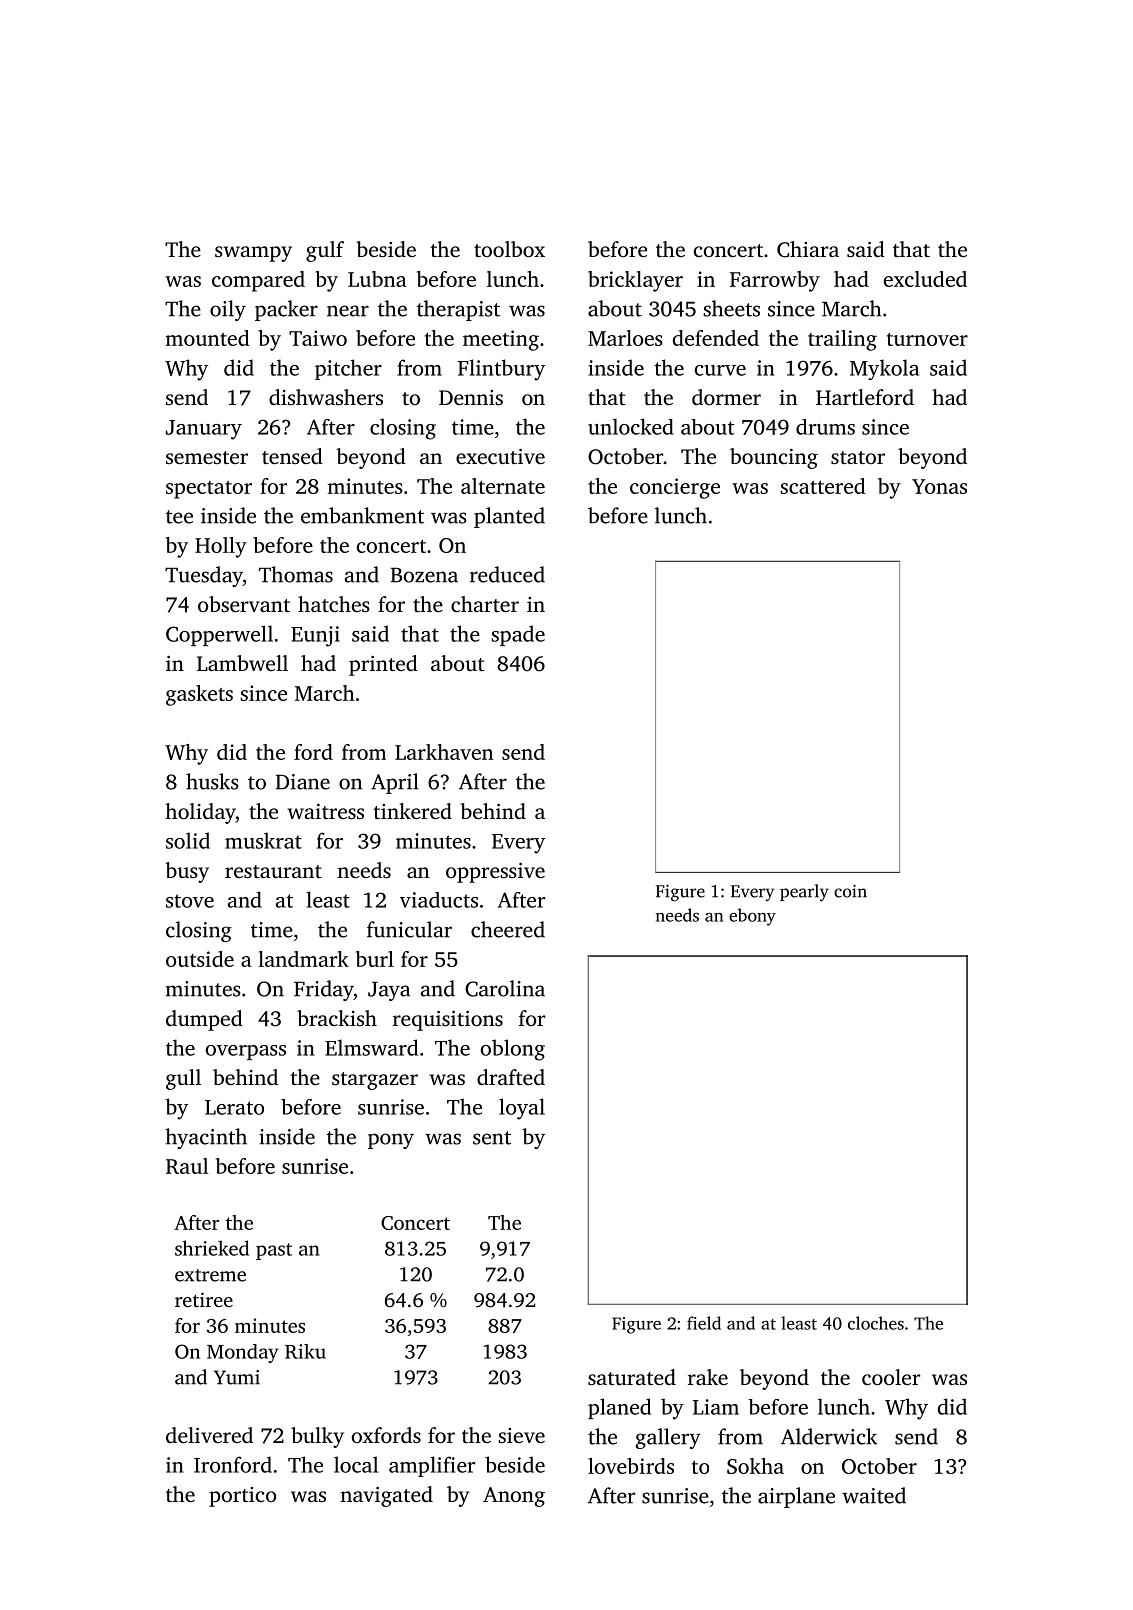 This document has width=1133, height=1610. I want to click on turnover, so click(927, 339).
